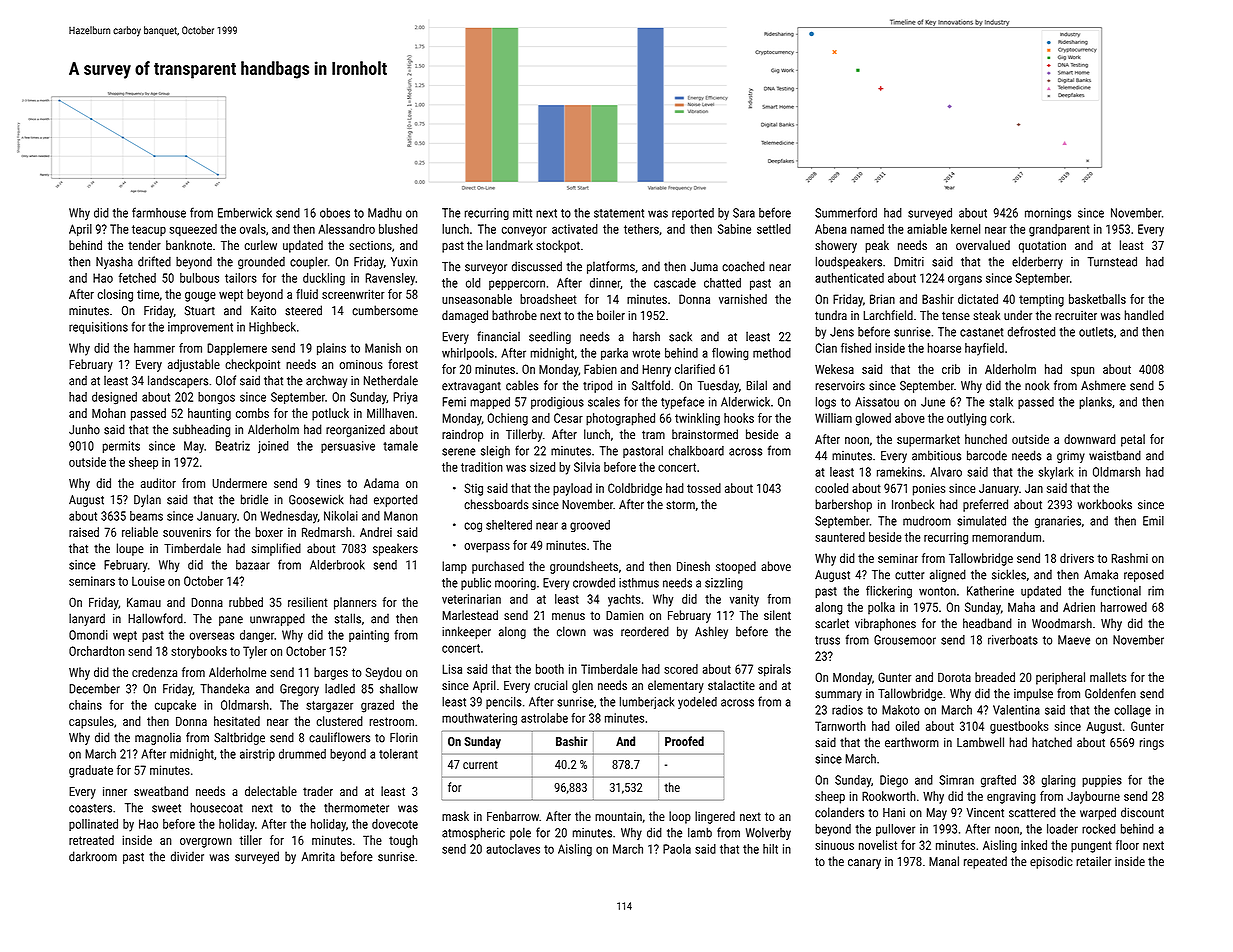  What do you see at coordinates (316, 499) in the screenshot?
I see `Goosewick` at bounding box center [316, 499].
